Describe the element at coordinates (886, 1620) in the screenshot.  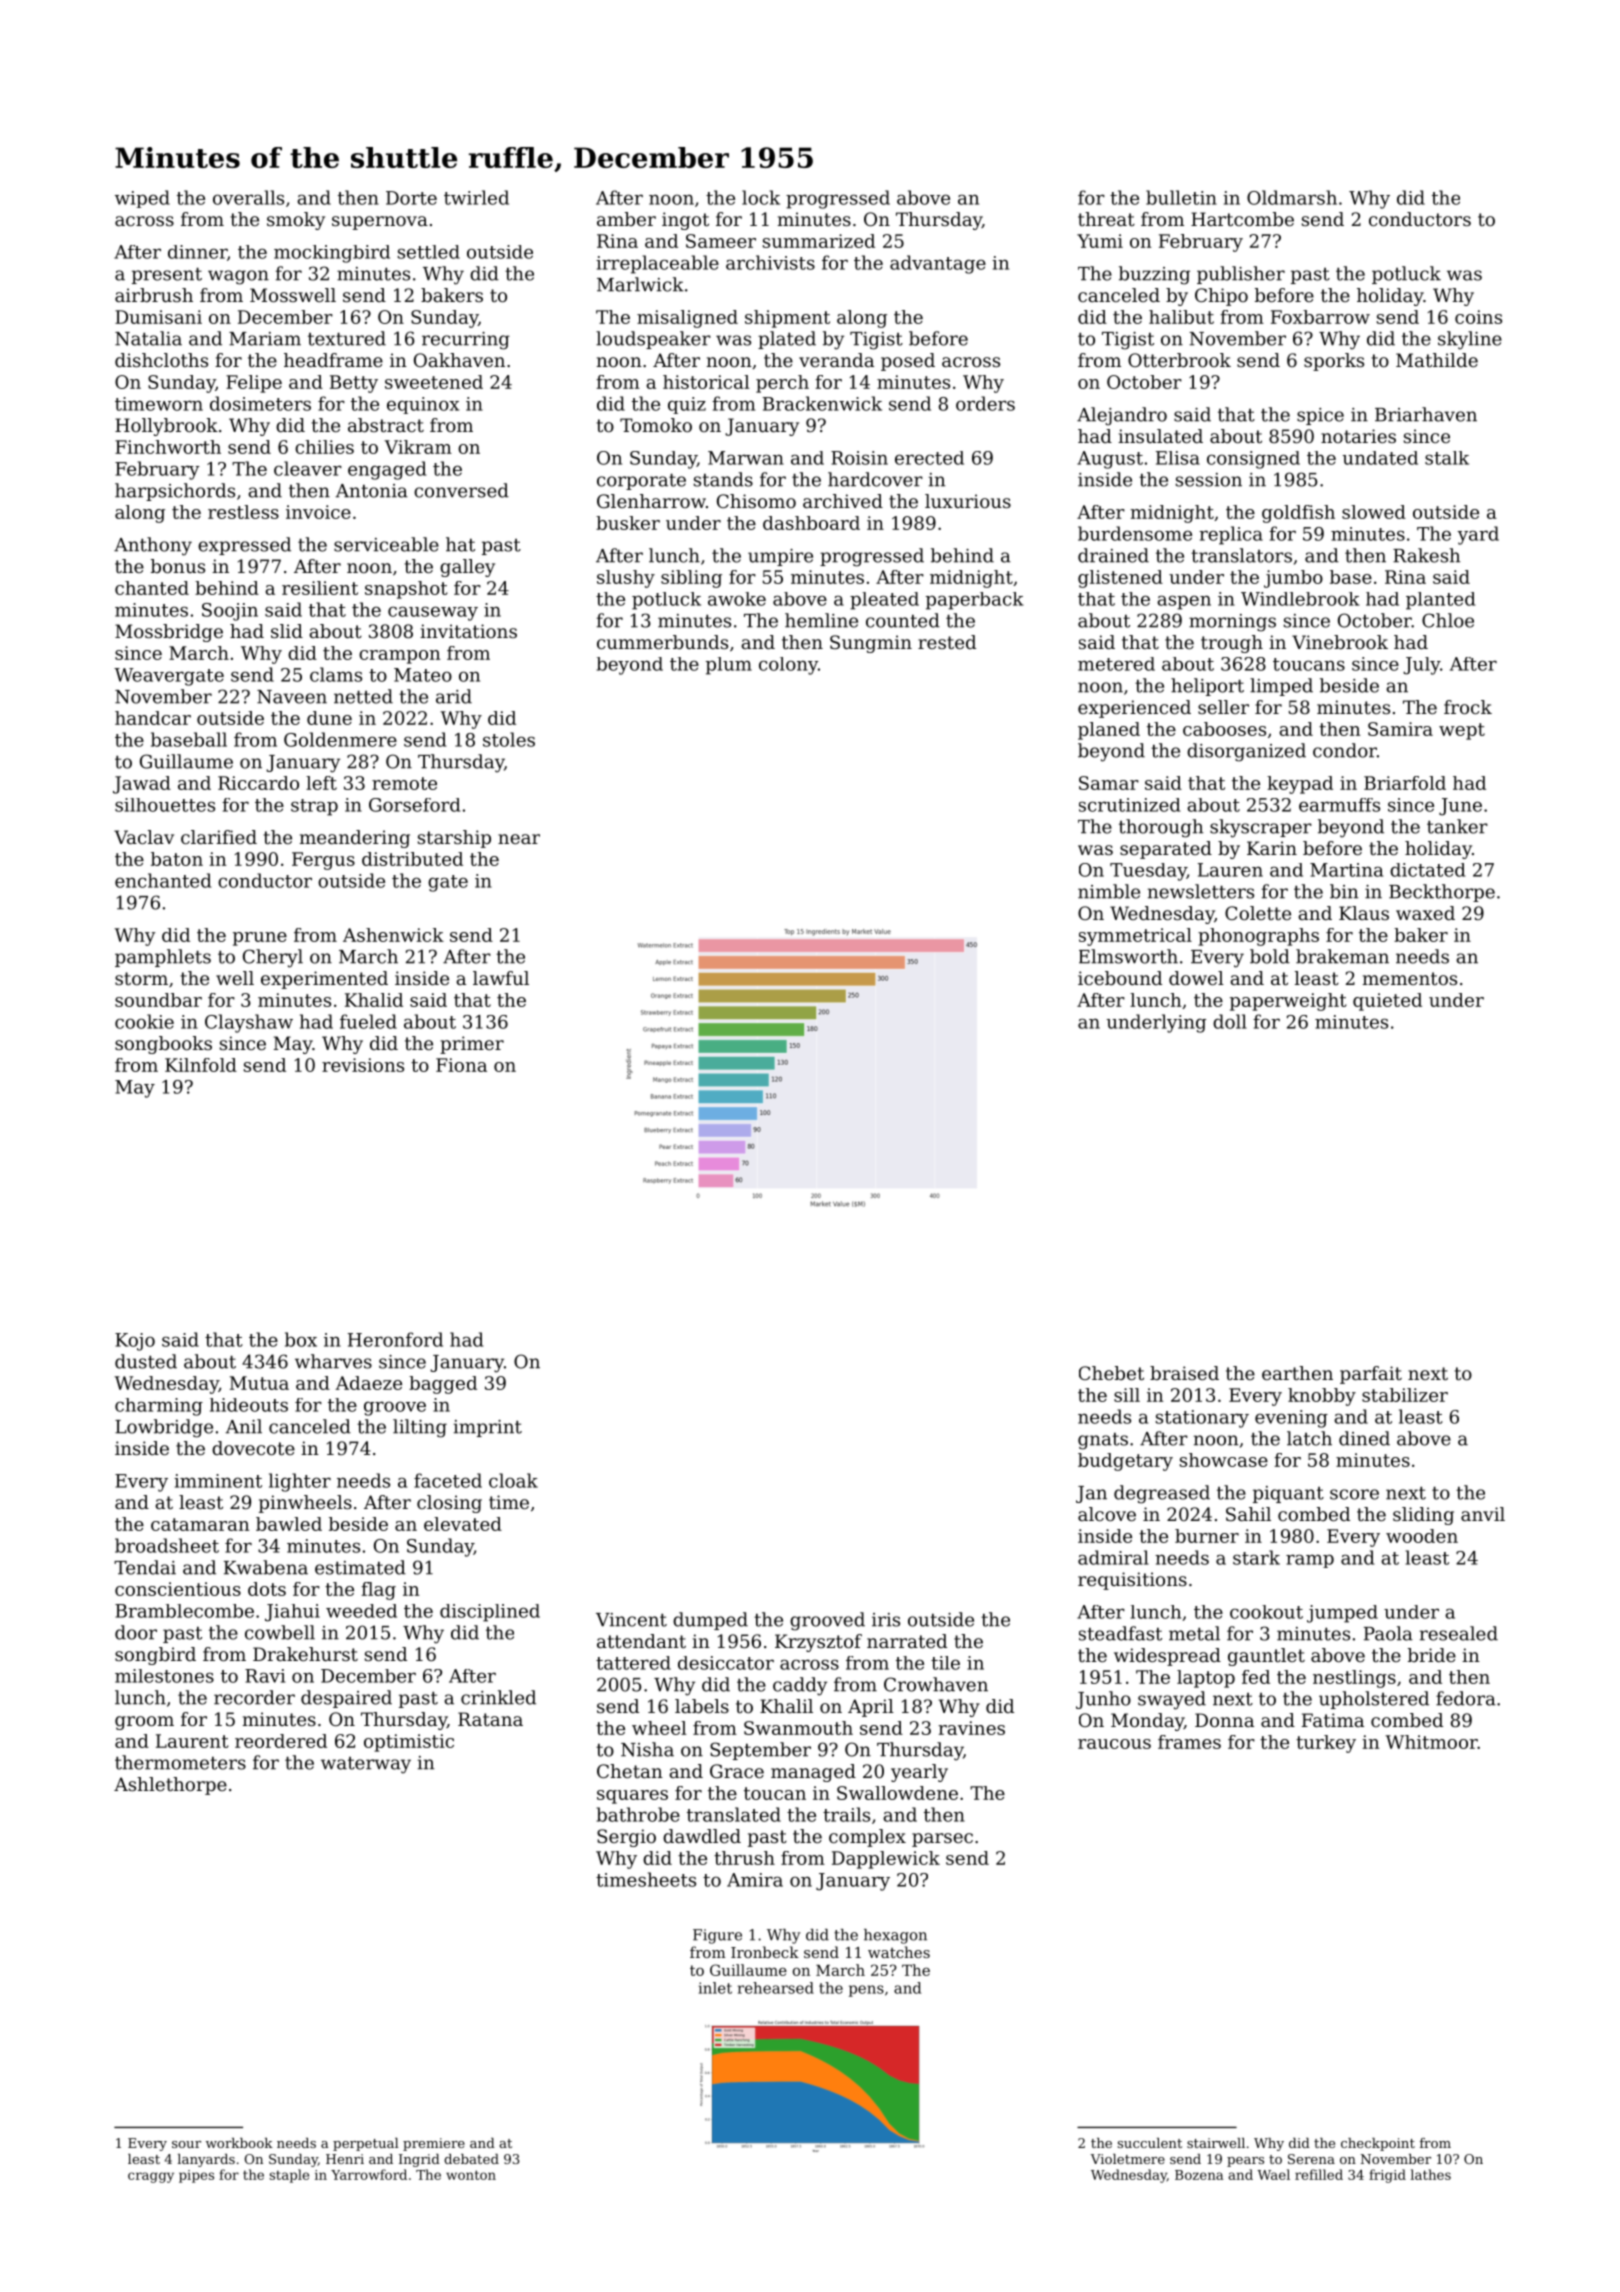
I see `iris` at that location.
